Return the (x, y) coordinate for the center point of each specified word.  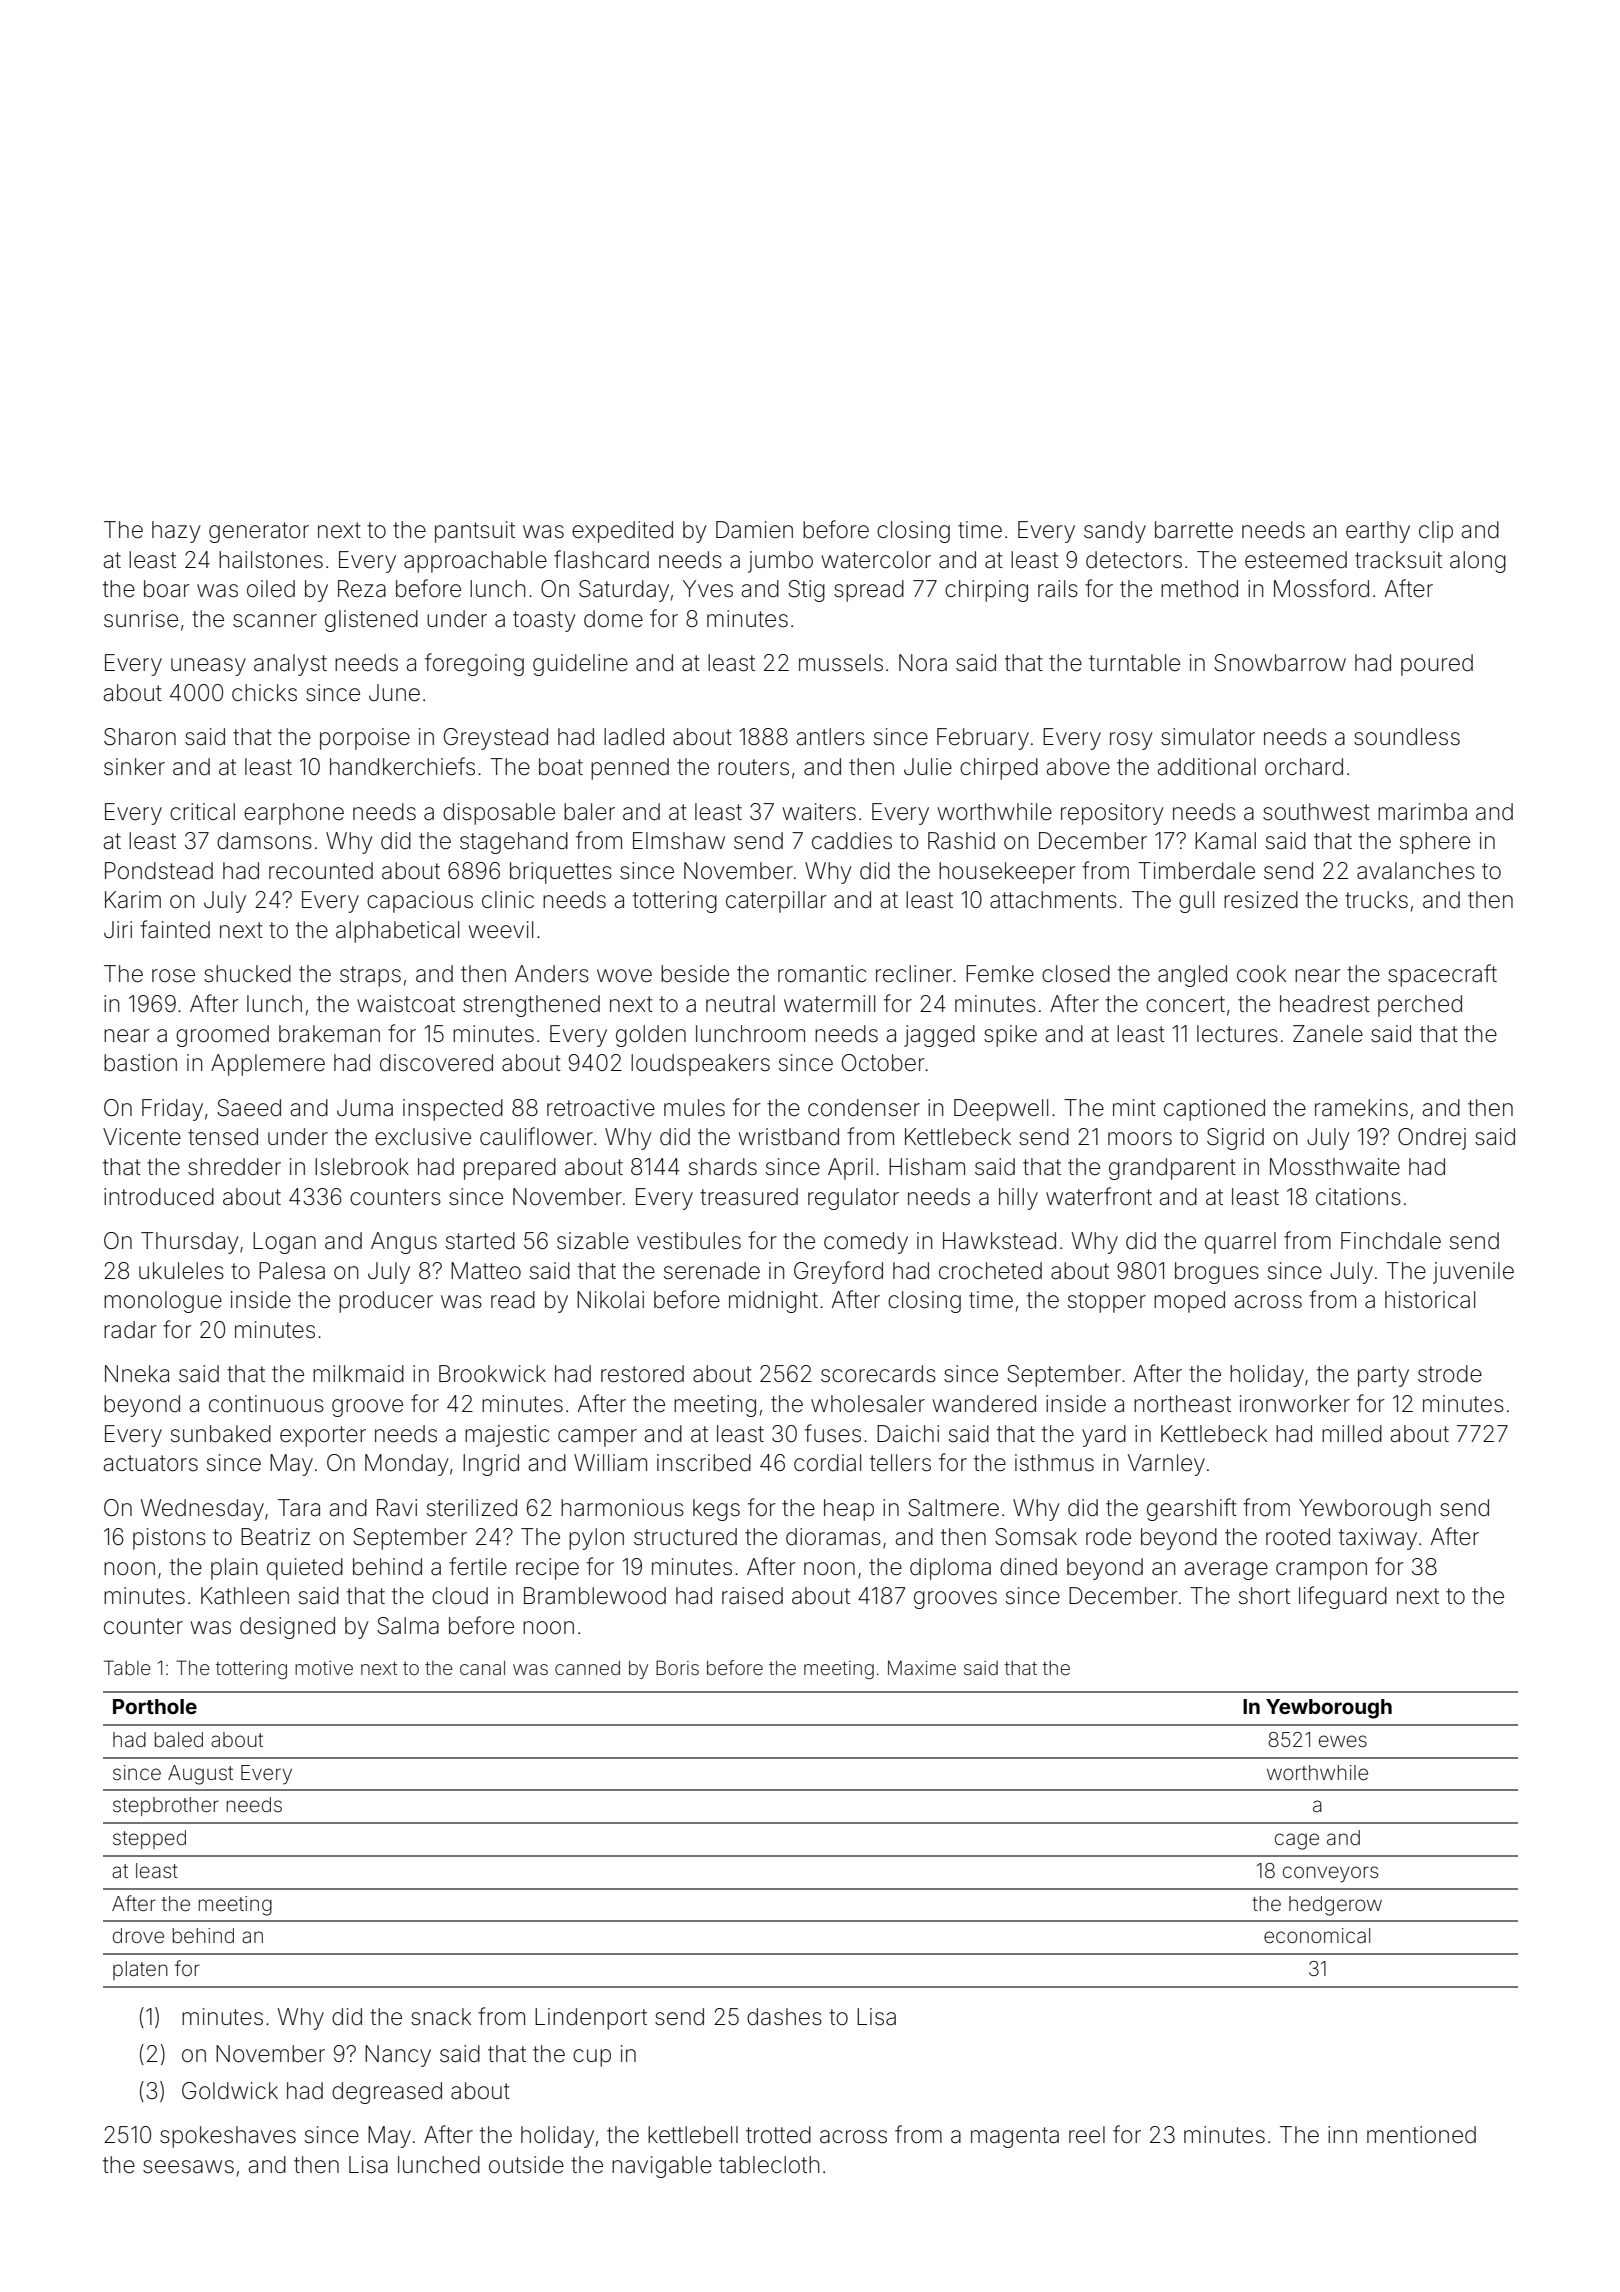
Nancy (398, 2056)
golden (651, 1036)
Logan (284, 1243)
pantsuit (475, 532)
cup (592, 2058)
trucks (1376, 900)
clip (1436, 532)
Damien (754, 530)
